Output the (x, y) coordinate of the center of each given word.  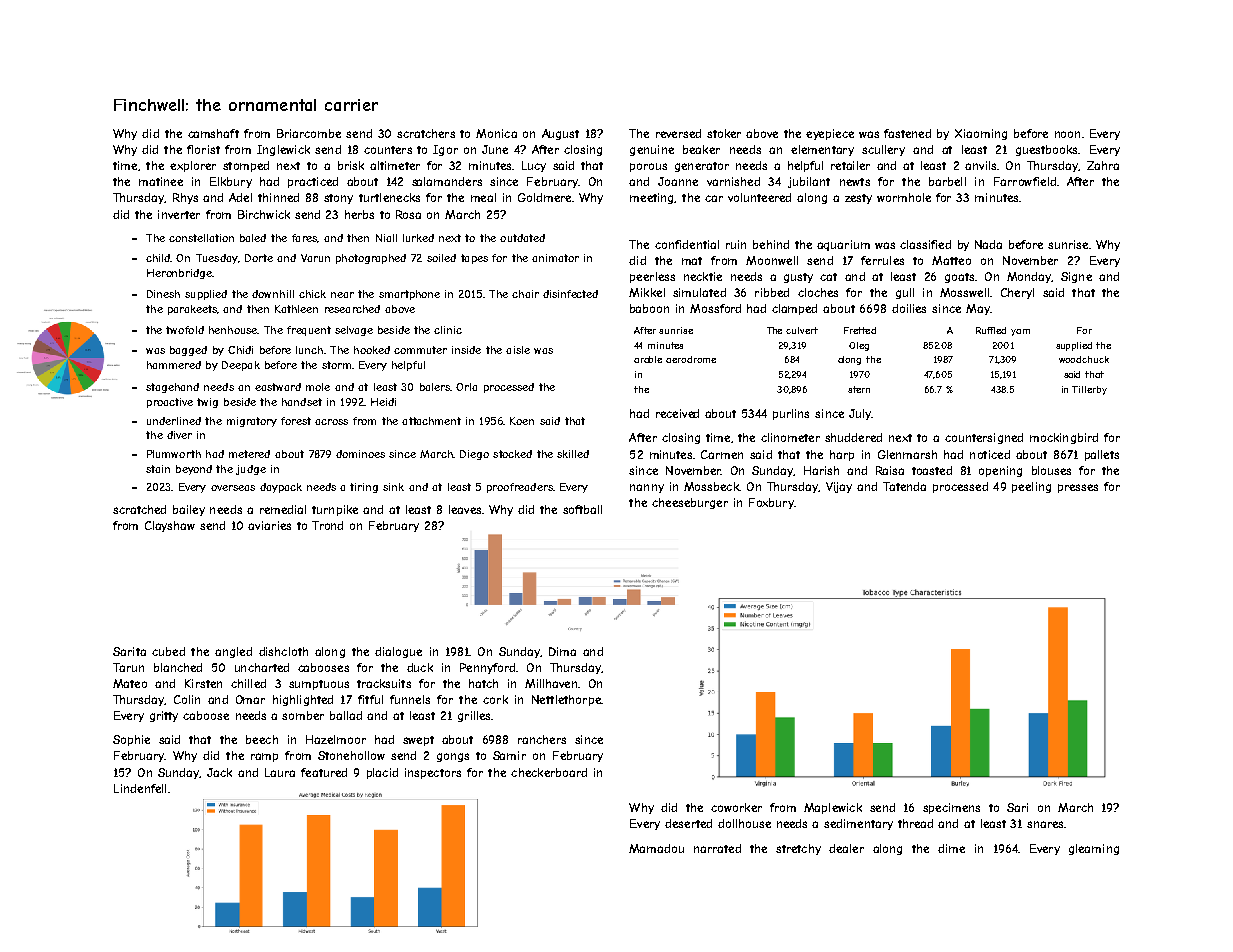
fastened (907, 133)
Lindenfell (140, 788)
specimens (951, 808)
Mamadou (656, 848)
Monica (496, 133)
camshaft (213, 133)
